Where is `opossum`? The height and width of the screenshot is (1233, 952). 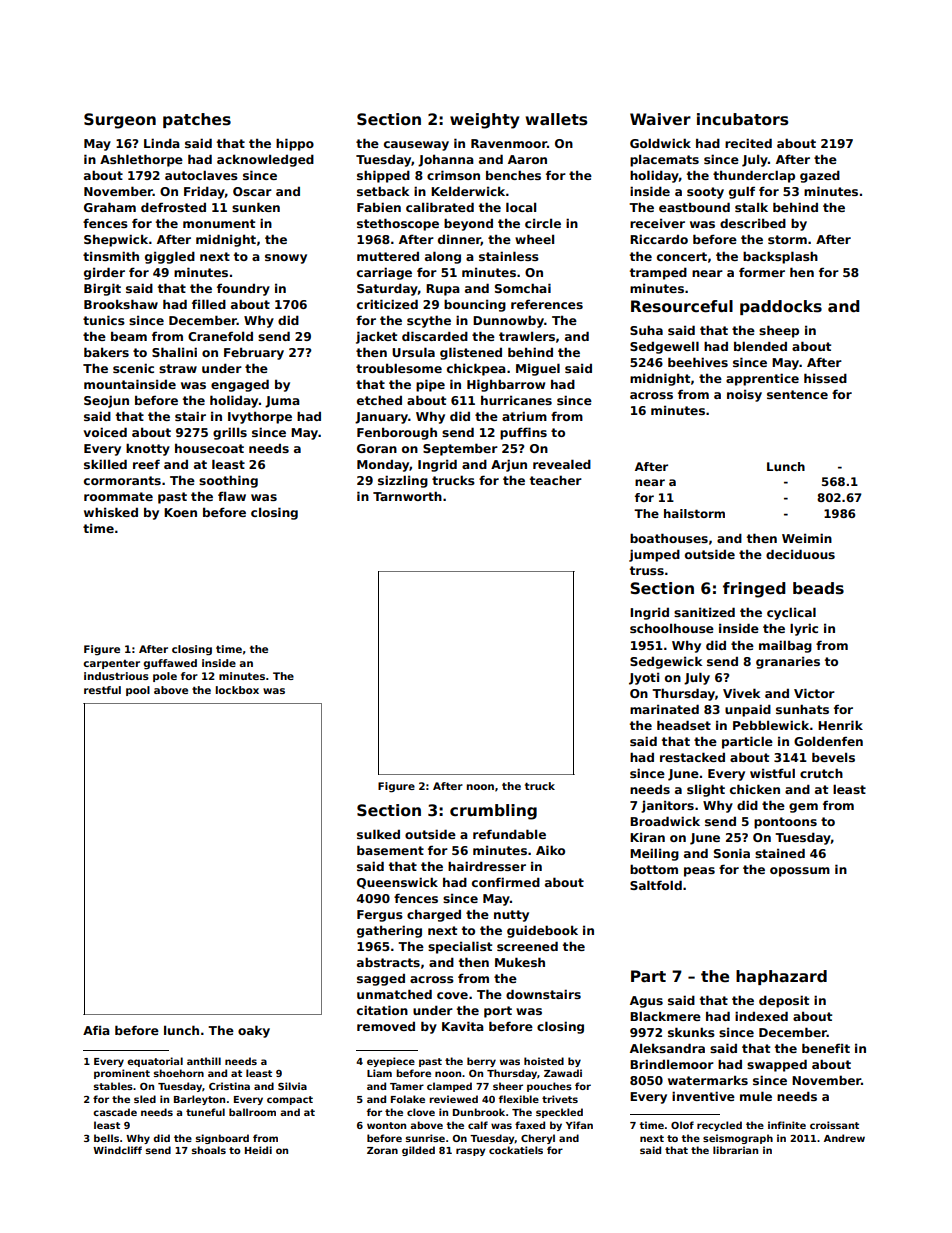
opossum is located at coordinates (800, 872).
